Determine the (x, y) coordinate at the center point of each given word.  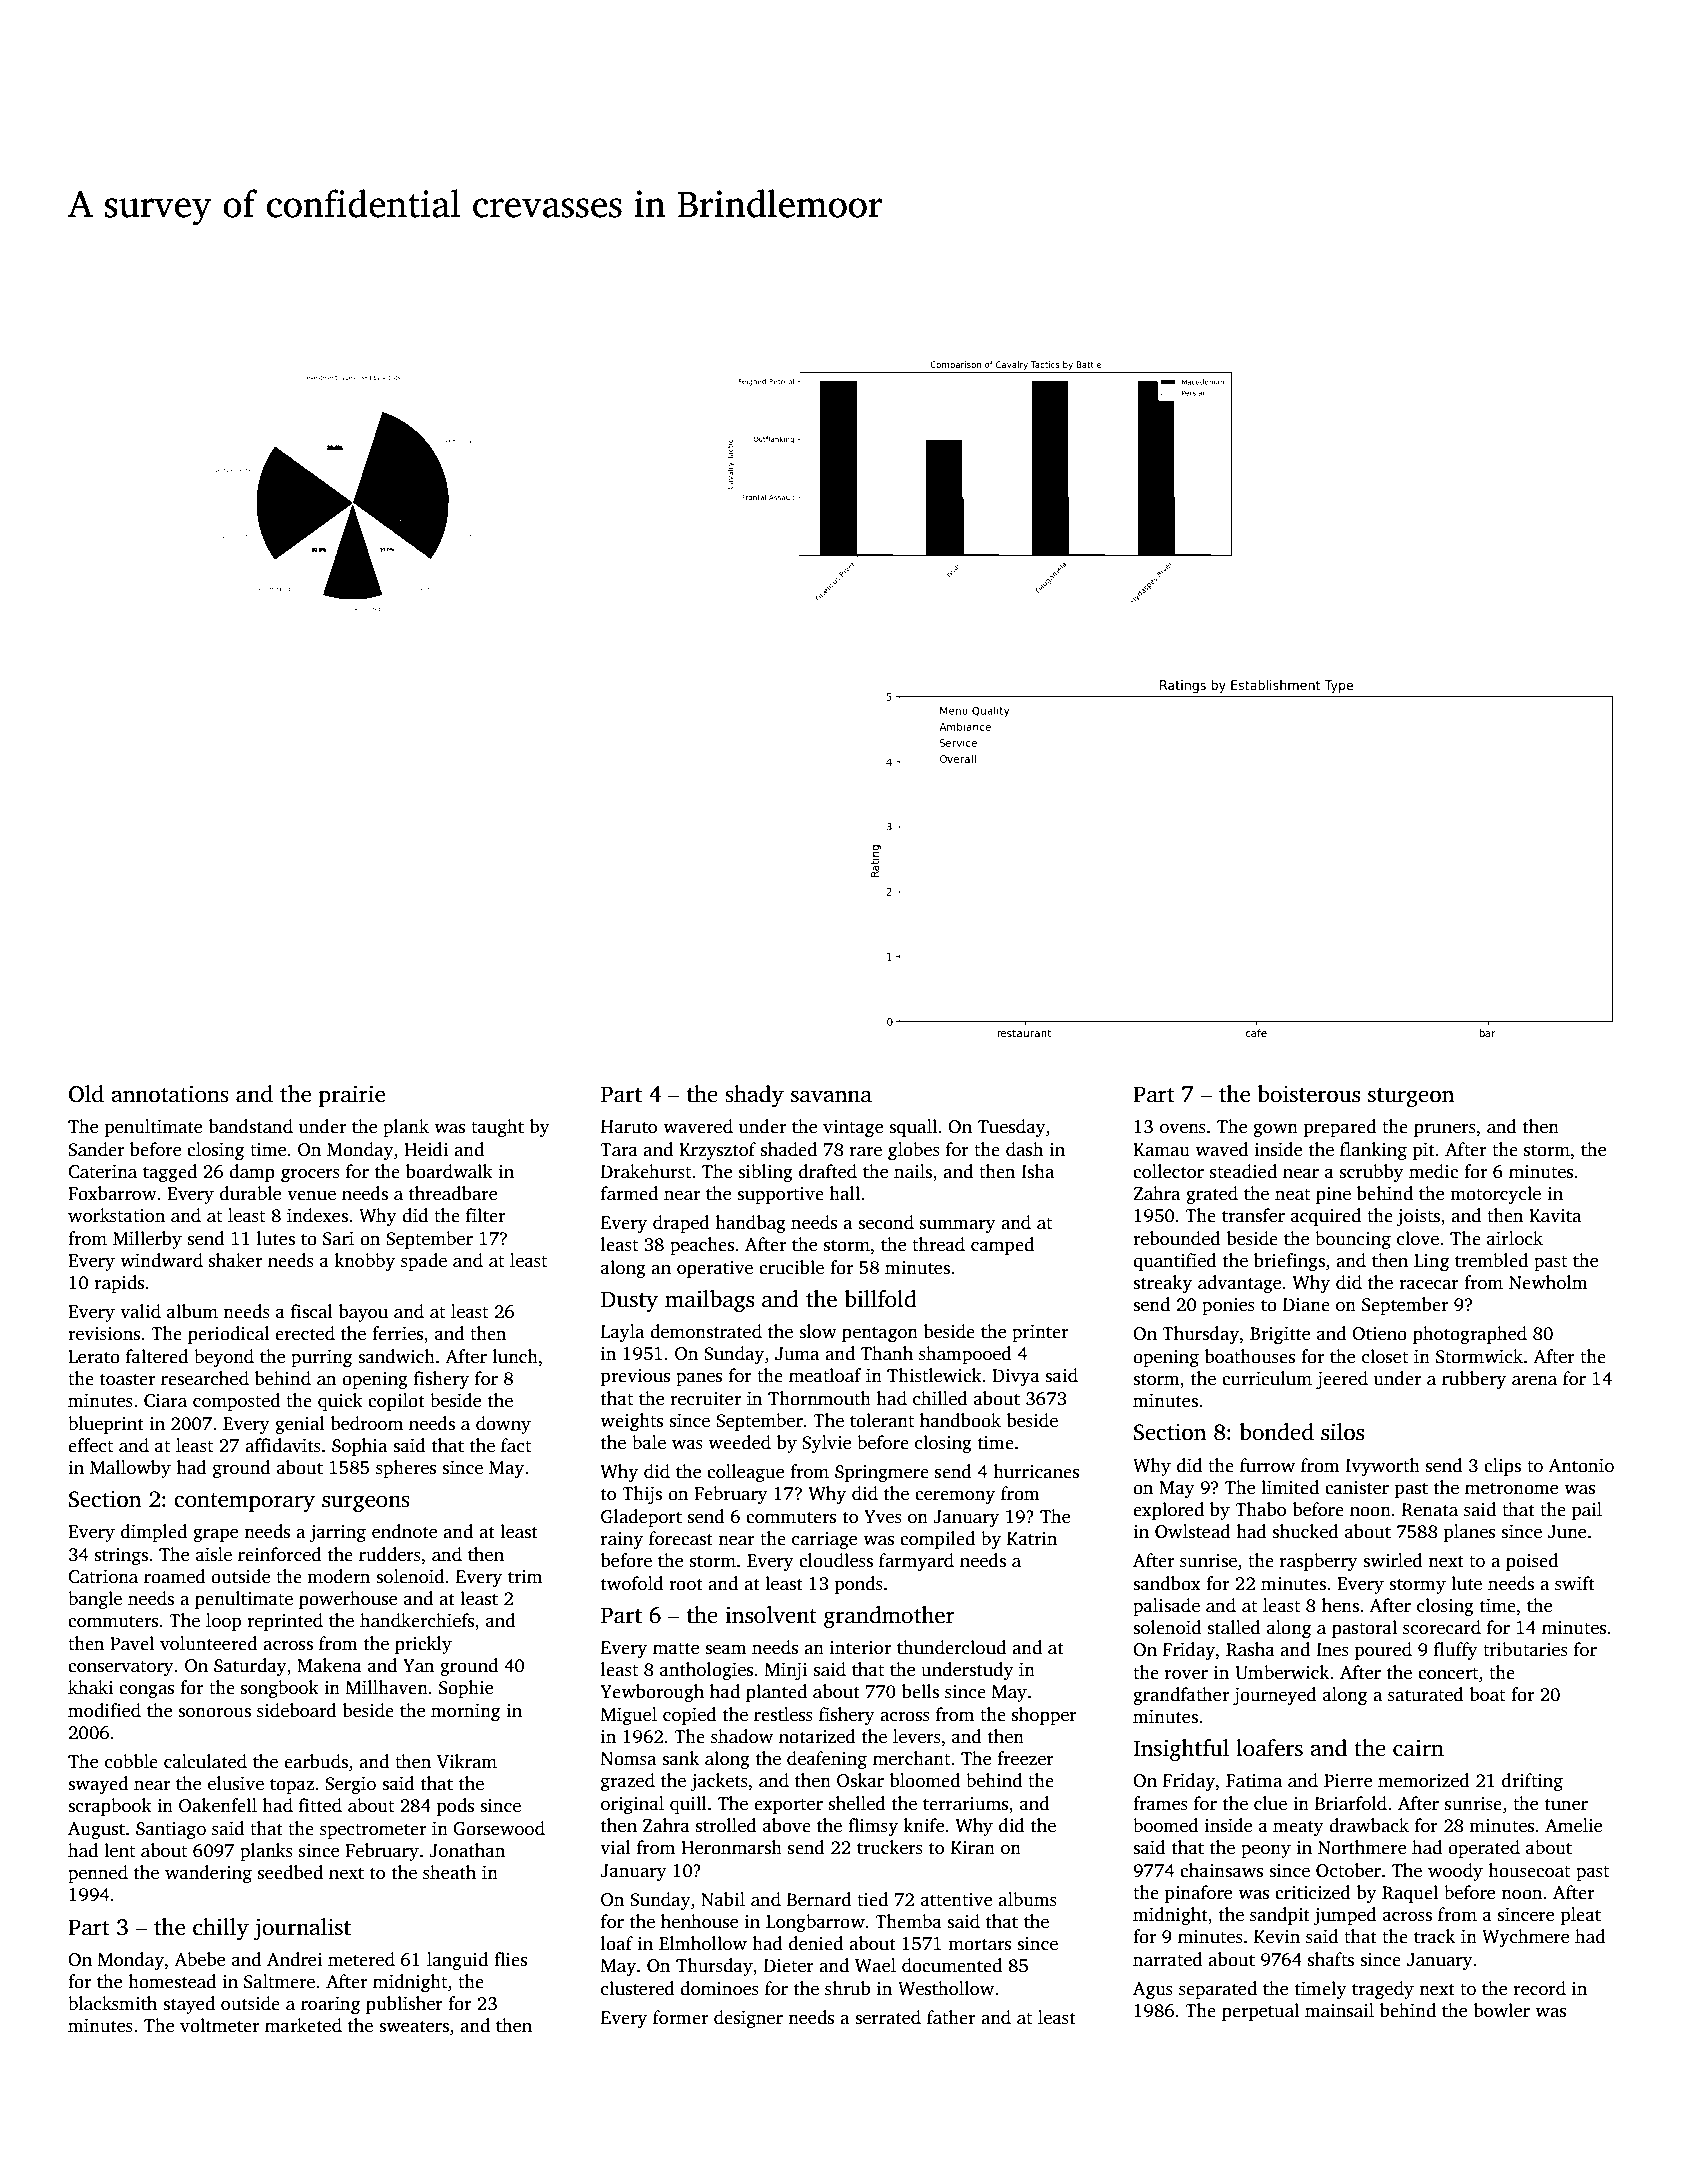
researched (205, 1378)
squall (913, 1128)
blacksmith (112, 2003)
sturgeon (1411, 1097)
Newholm (1548, 1282)
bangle (95, 1600)
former (680, 2017)
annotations (170, 1094)
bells (920, 1691)
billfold (880, 1299)
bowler (1502, 2010)
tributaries (1525, 1649)
